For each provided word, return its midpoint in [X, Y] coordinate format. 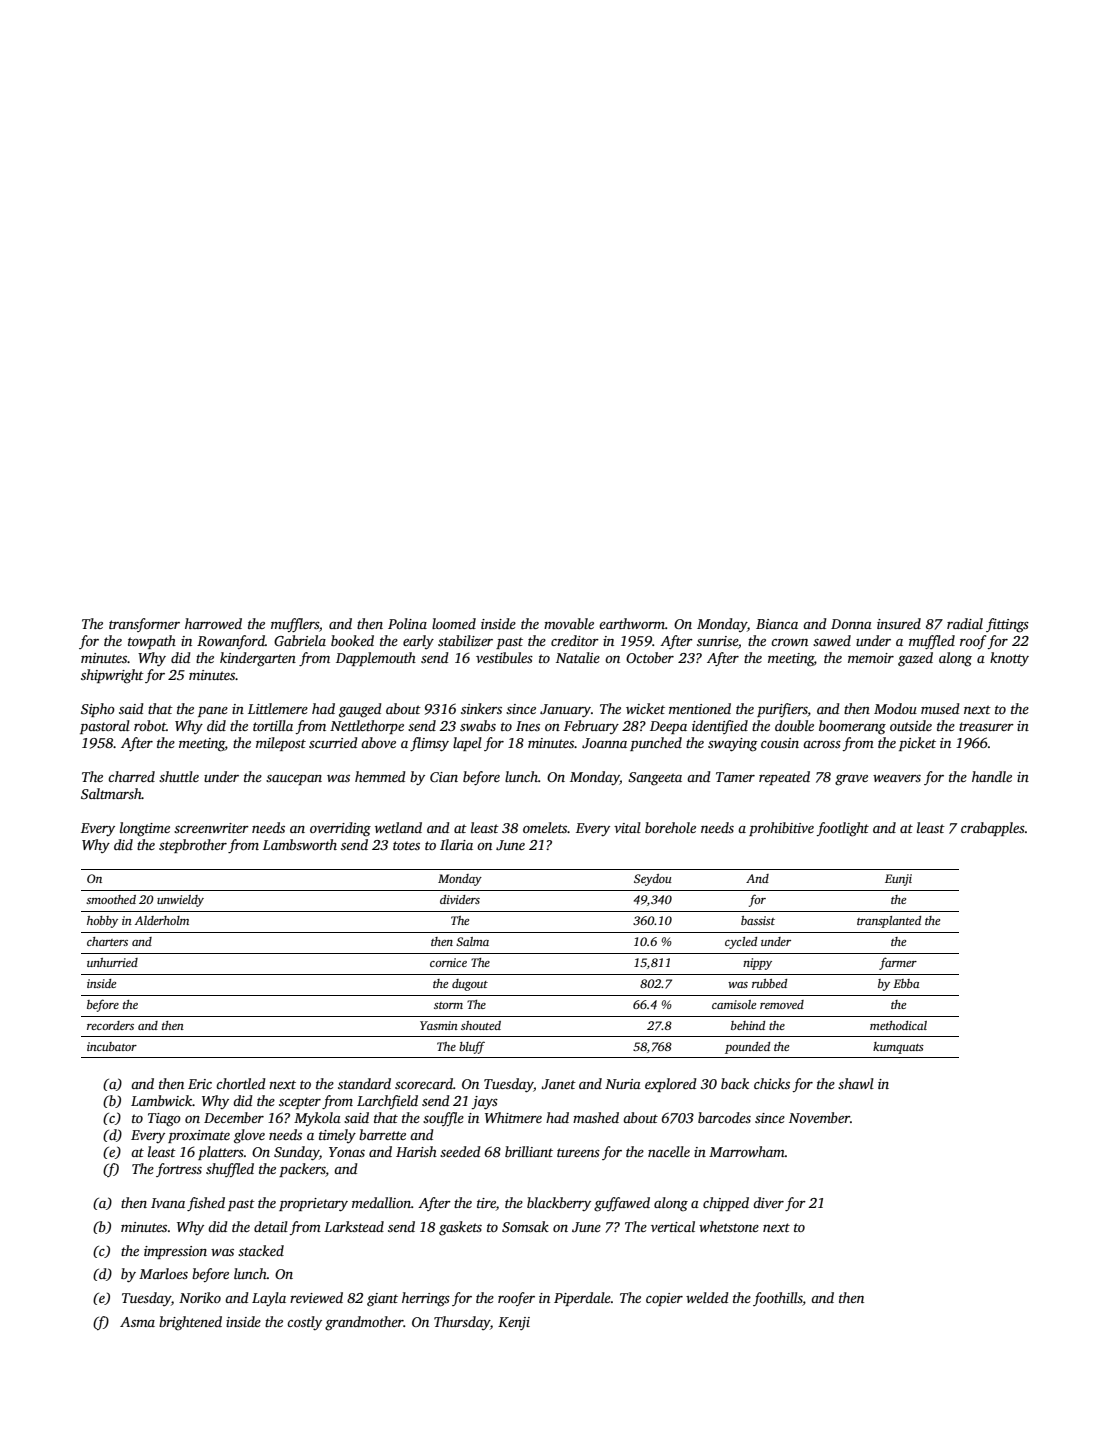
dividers [460, 899]
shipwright [112, 676]
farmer [898, 963]
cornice [448, 962]
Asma [137, 1322]
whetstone [729, 1226]
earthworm [632, 623]
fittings [1007, 625]
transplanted [889, 922]
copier [664, 1299]
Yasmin [439, 1025]
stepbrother [193, 846]
